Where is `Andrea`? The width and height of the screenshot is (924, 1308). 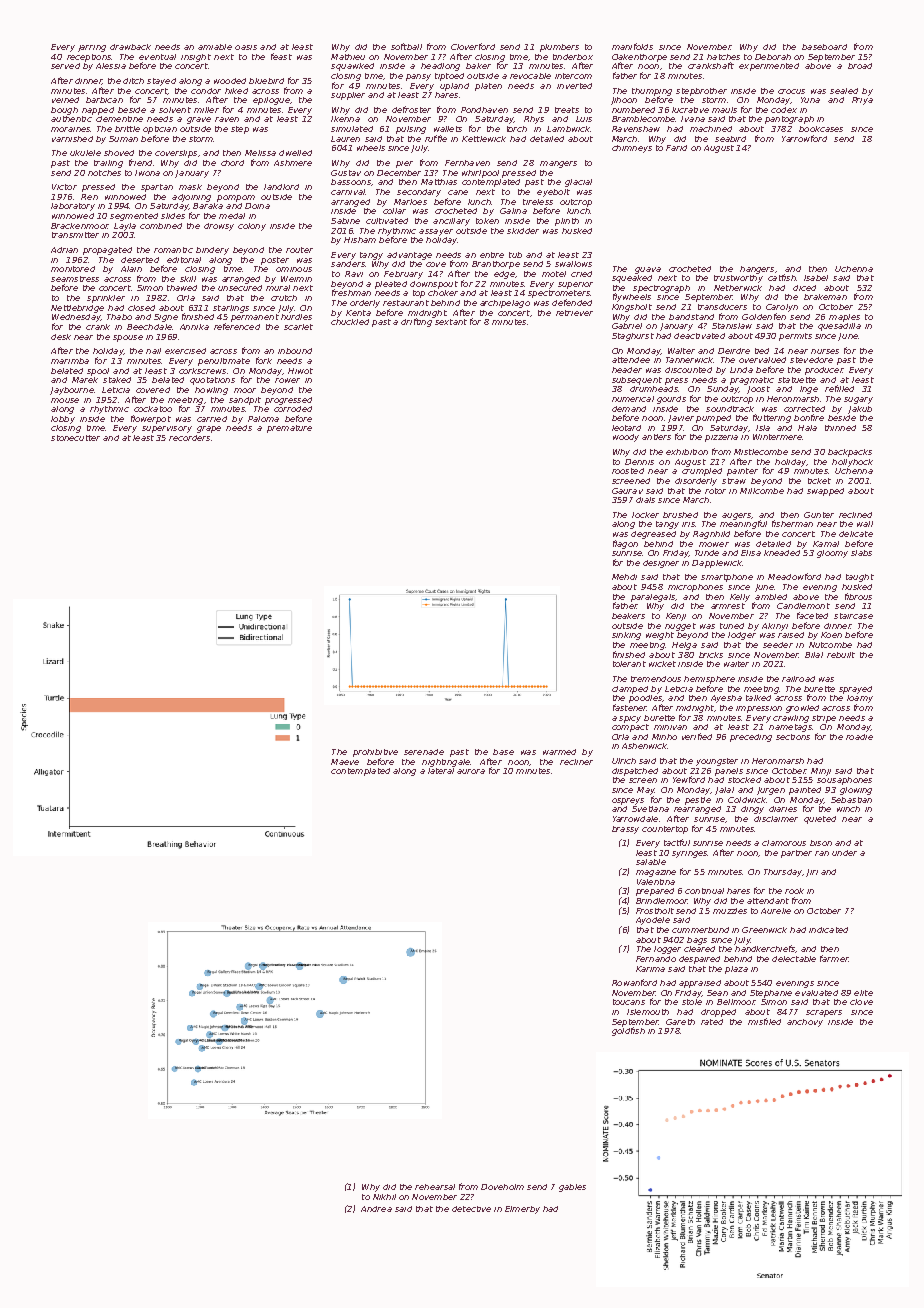 Andrea is located at coordinates (376, 1209).
